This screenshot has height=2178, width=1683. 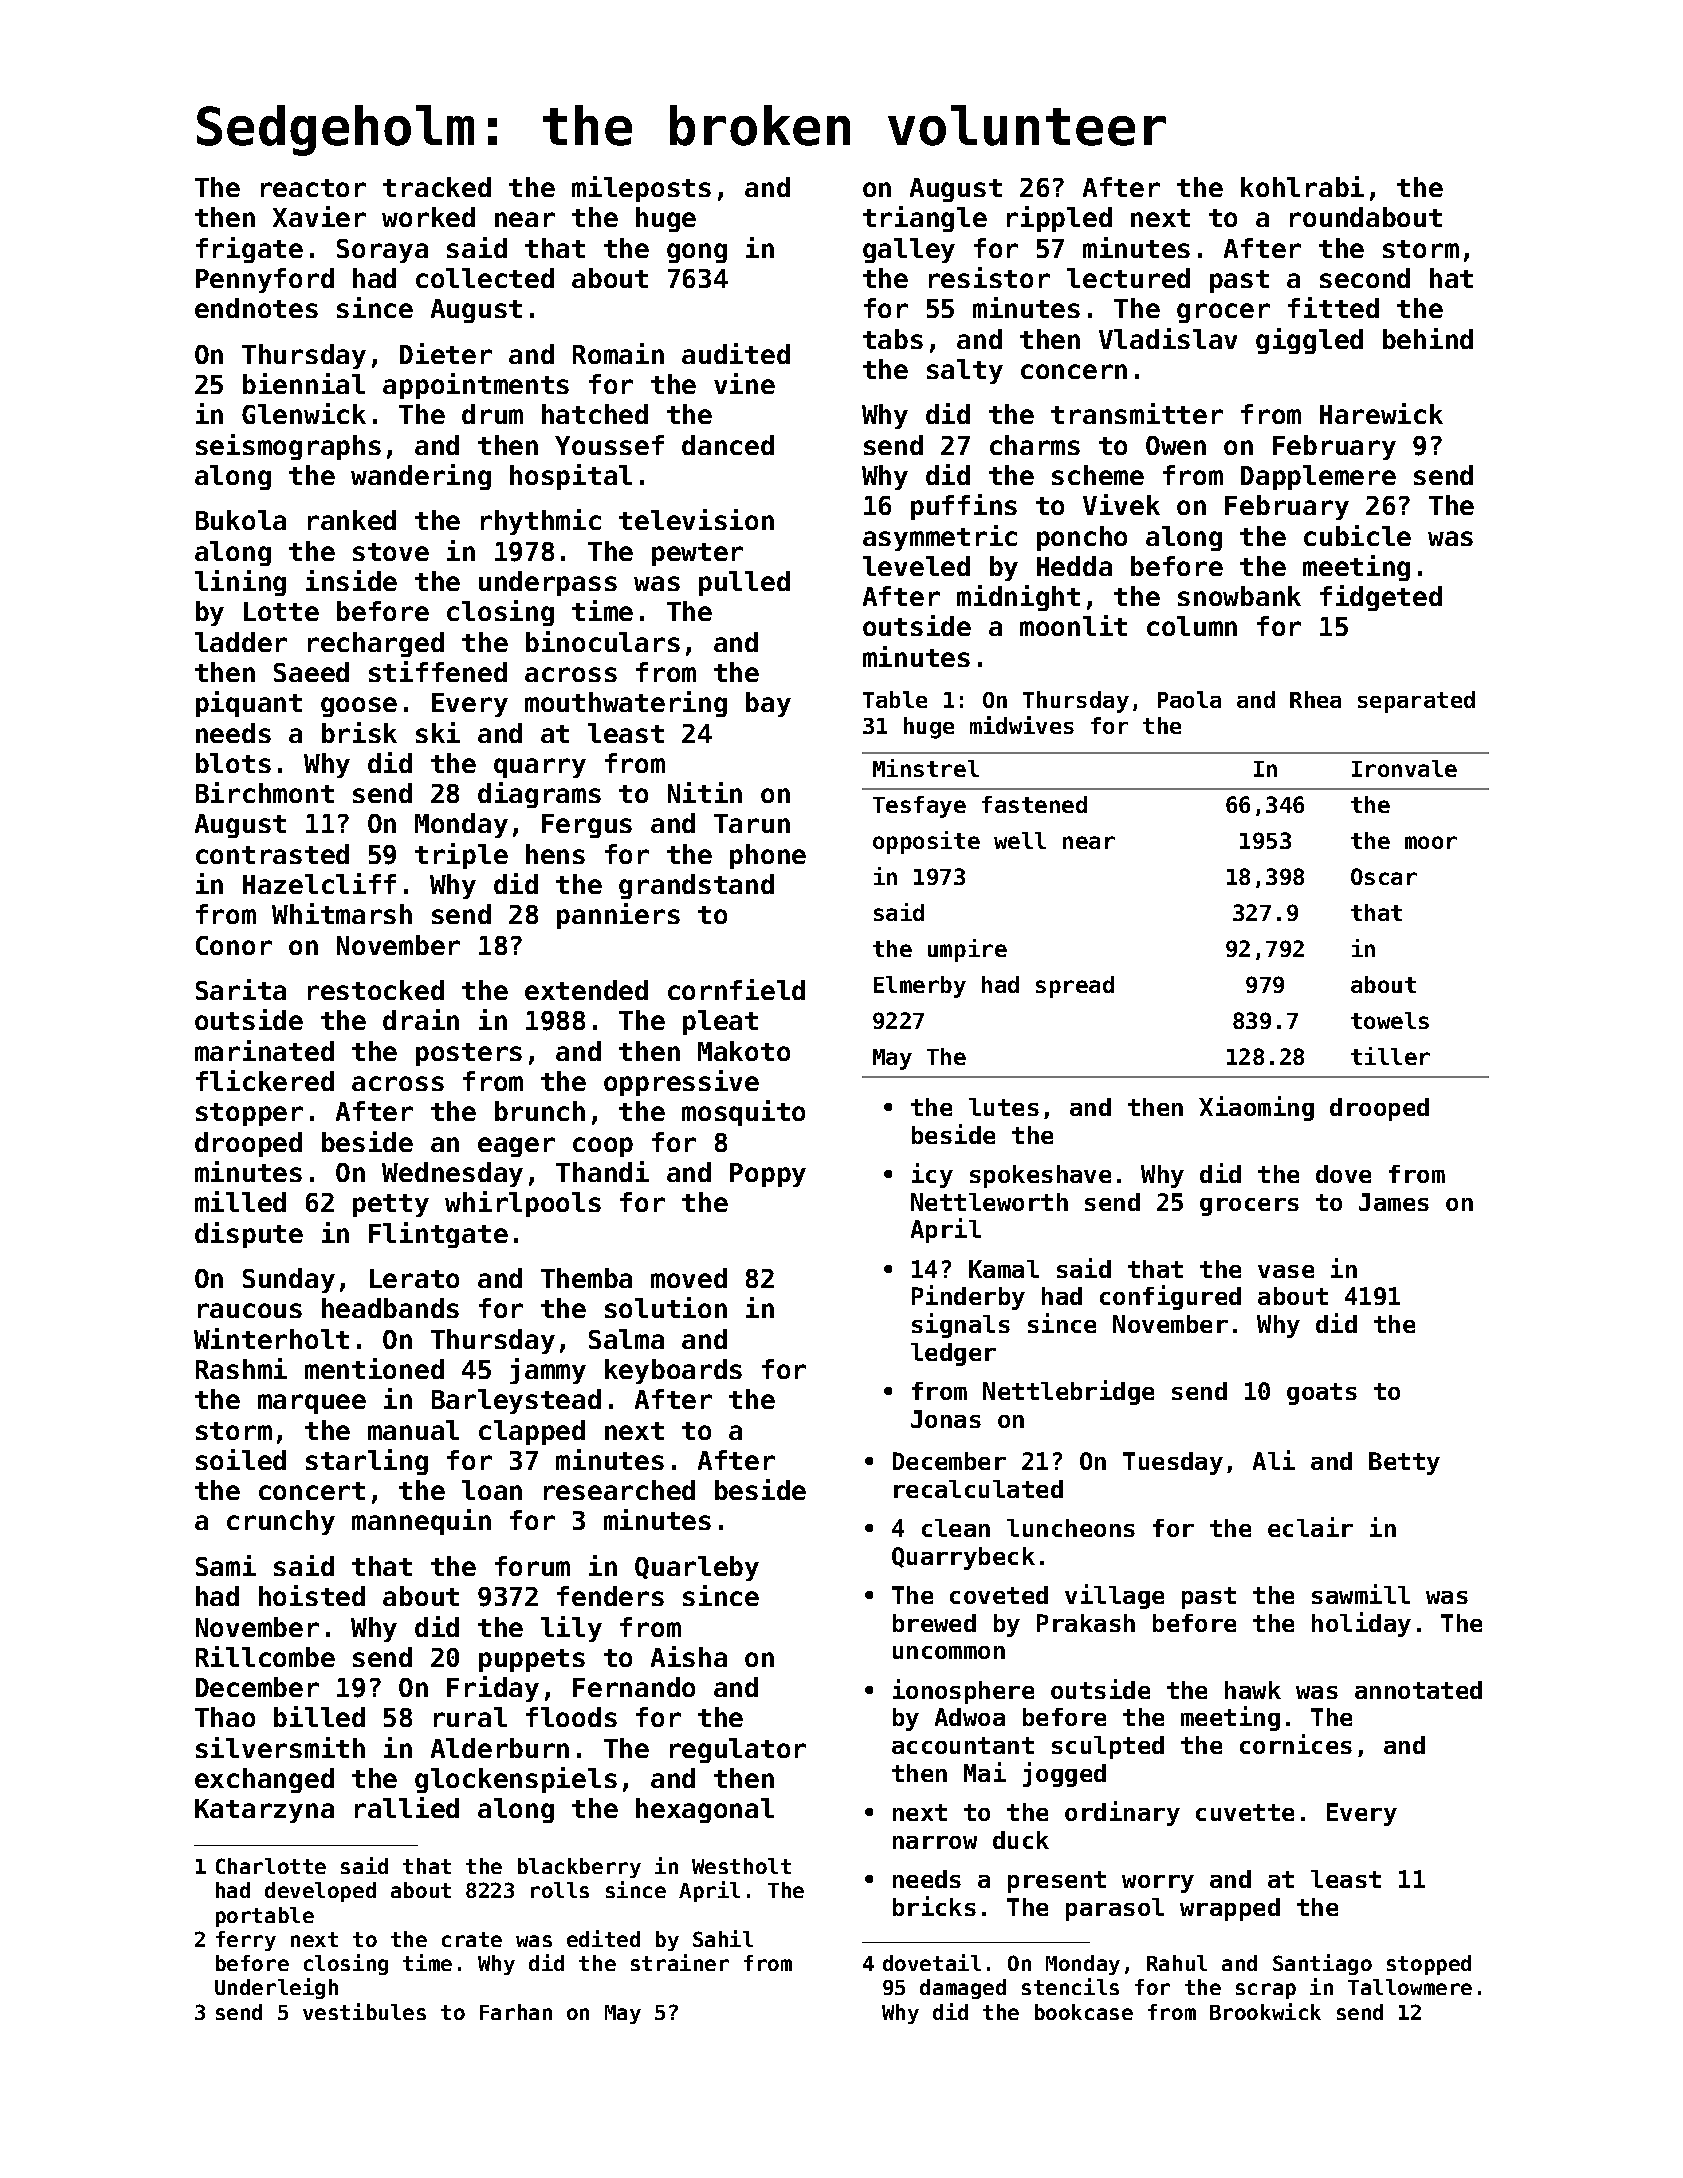 I want to click on Soraya, so click(x=382, y=251).
